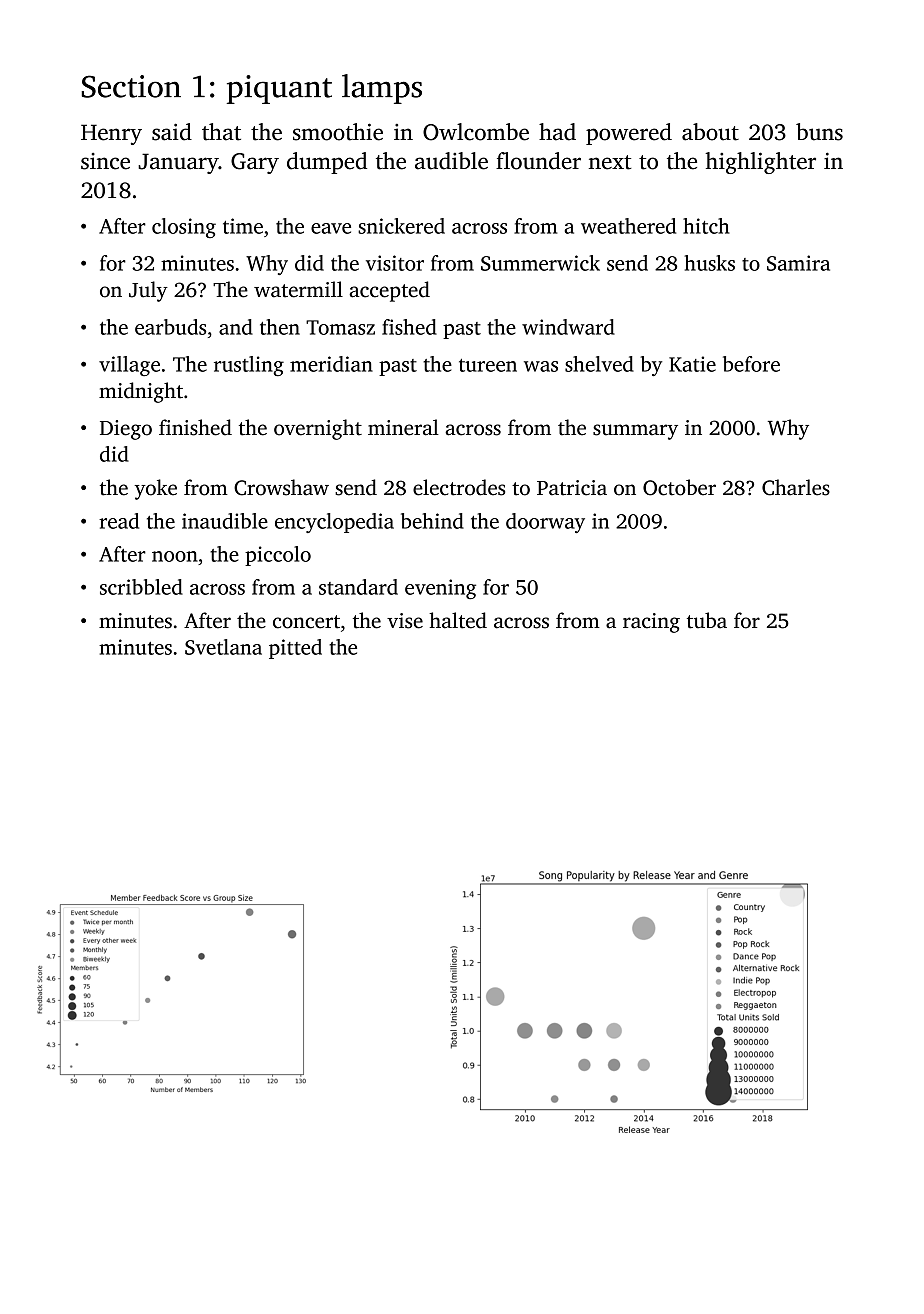 The image size is (924, 1314). What do you see at coordinates (432, 521) in the screenshot?
I see `behind` at bounding box center [432, 521].
